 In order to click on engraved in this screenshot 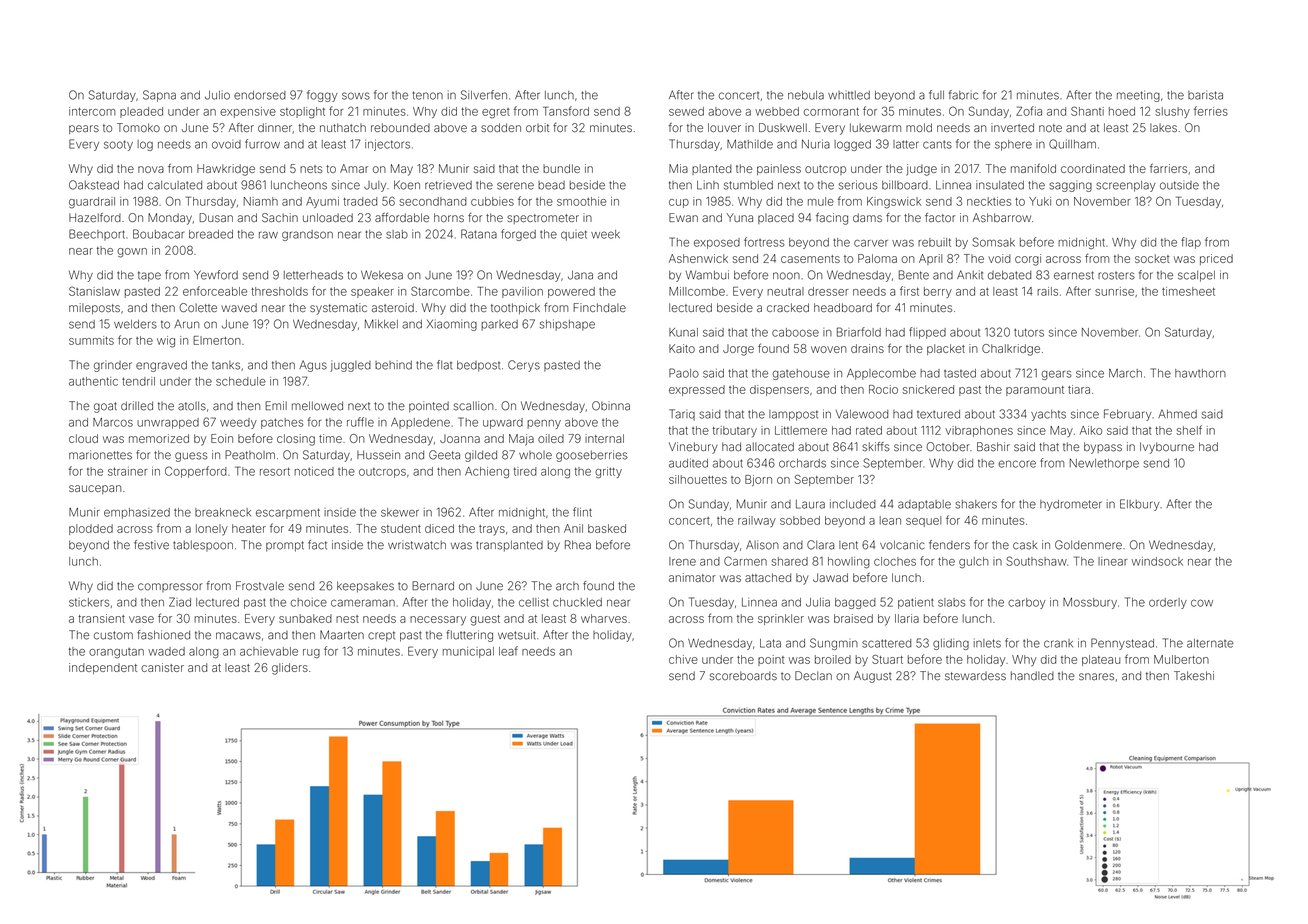, I will do `click(161, 366)`.
